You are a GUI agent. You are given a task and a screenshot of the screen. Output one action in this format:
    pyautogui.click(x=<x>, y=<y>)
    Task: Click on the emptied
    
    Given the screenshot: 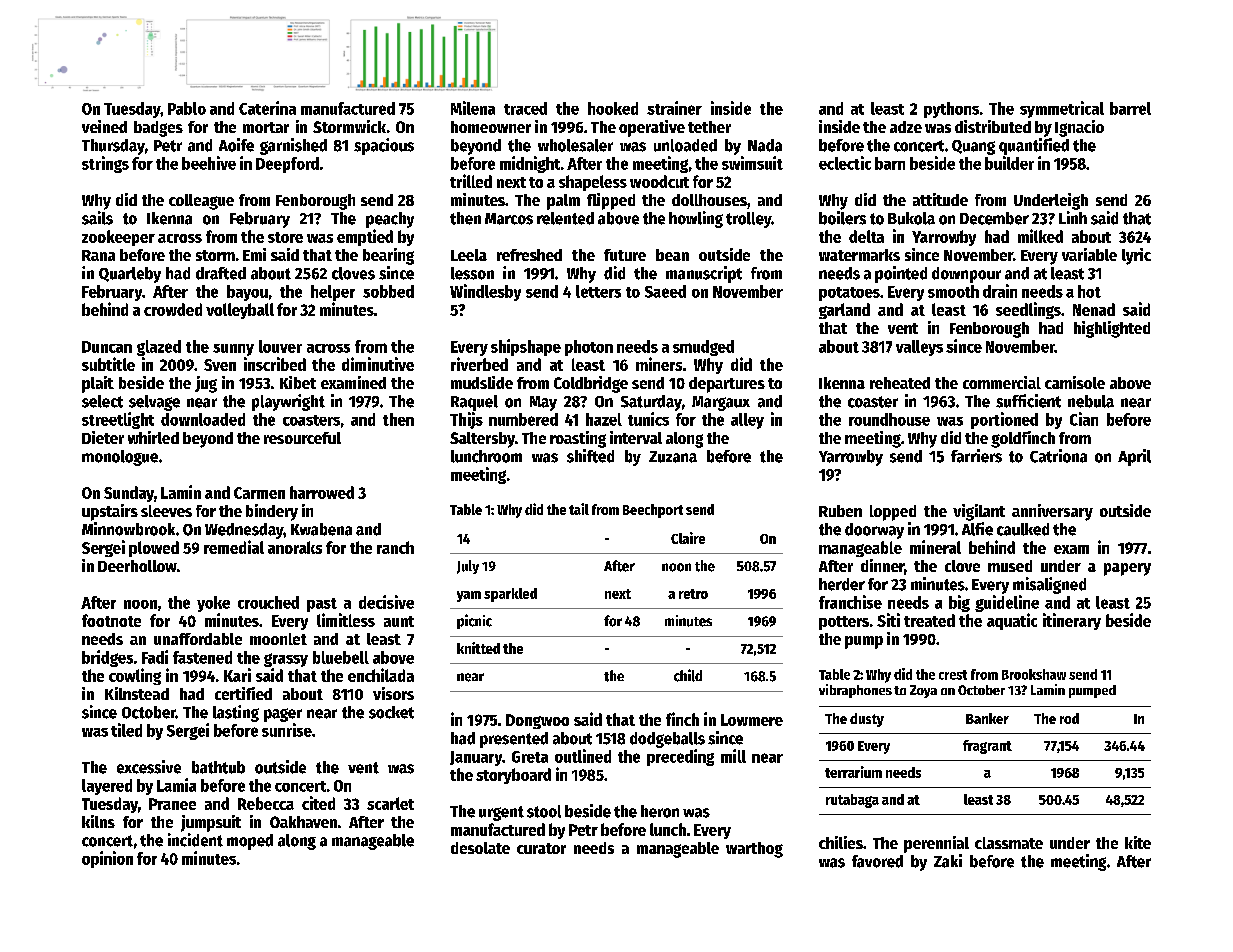 What is the action you would take?
    pyautogui.click(x=365, y=237)
